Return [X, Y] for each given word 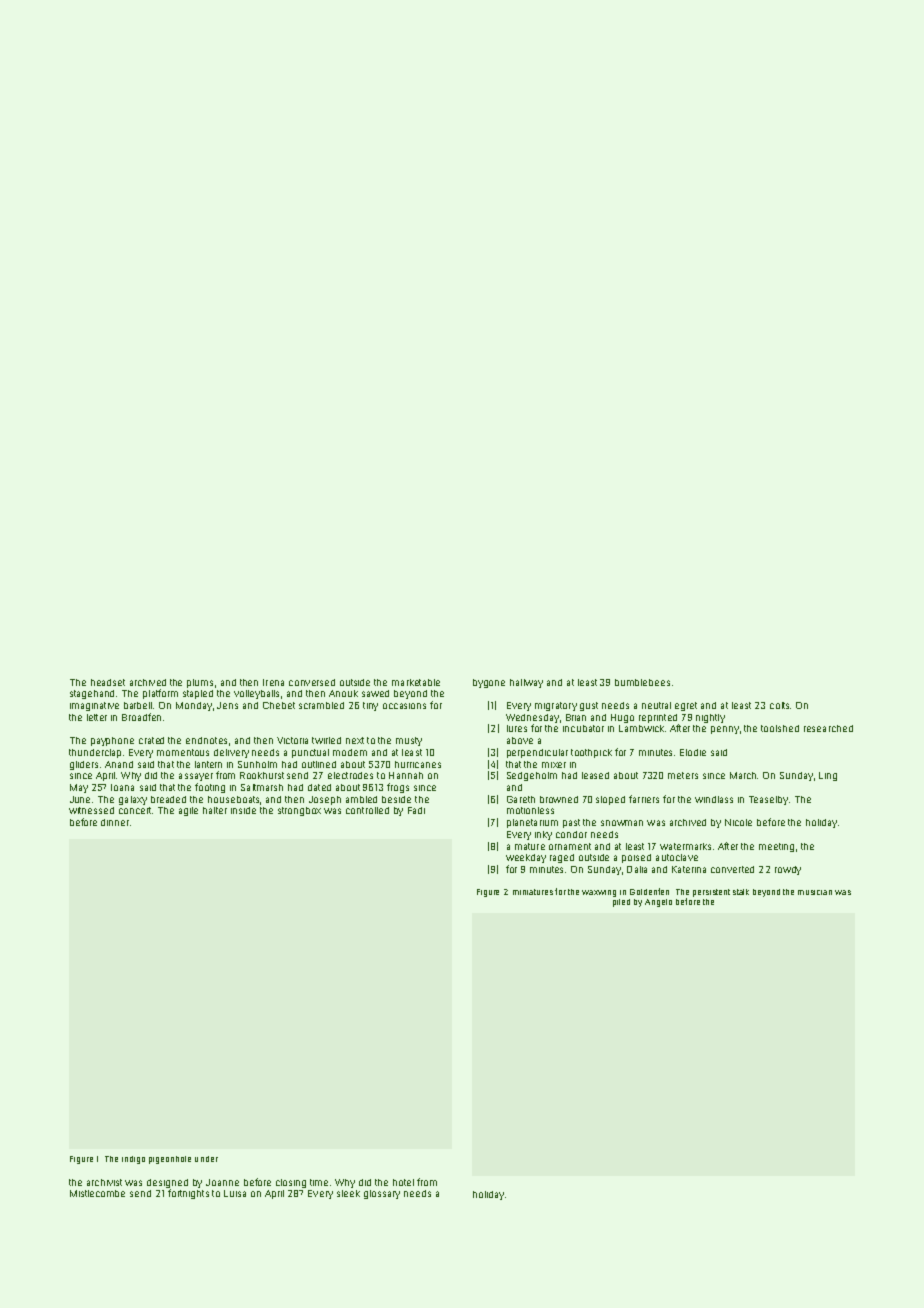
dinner [115, 822]
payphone [112, 741]
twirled [326, 740]
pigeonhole [170, 1160]
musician [815, 892]
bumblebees [642, 682]
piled [621, 903]
